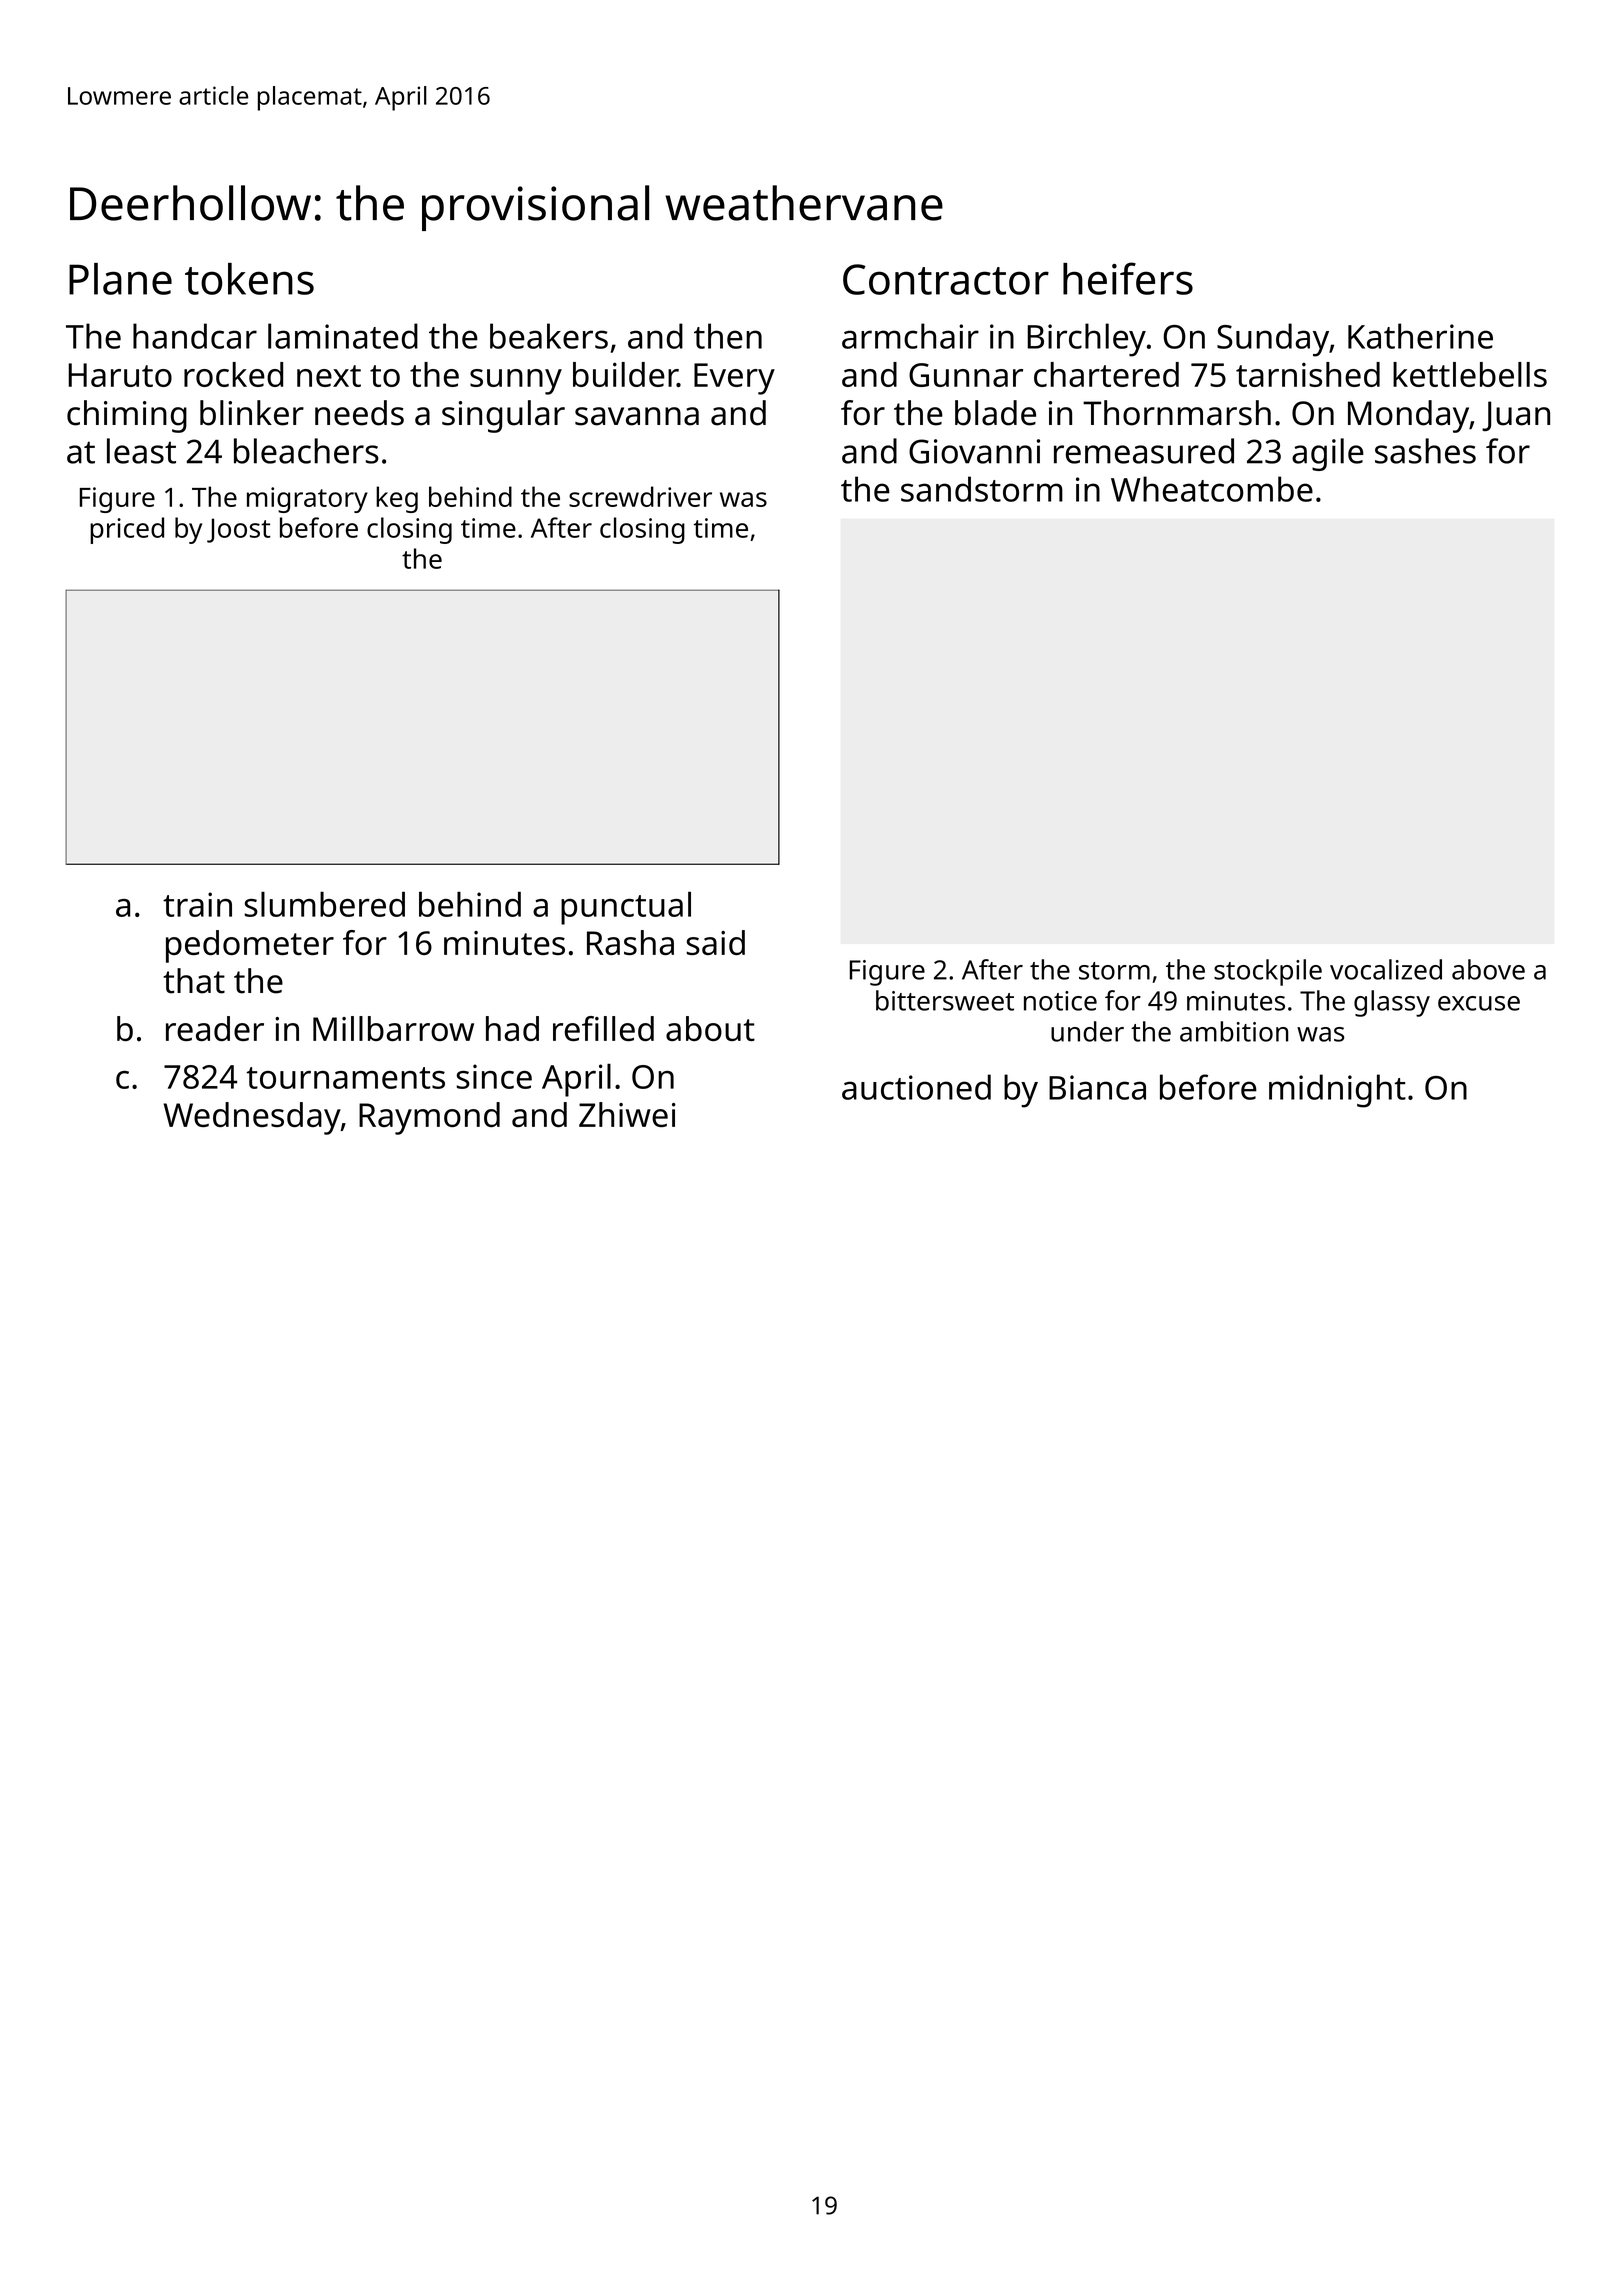  What do you see at coordinates (127, 416) in the image?
I see `chiming` at bounding box center [127, 416].
